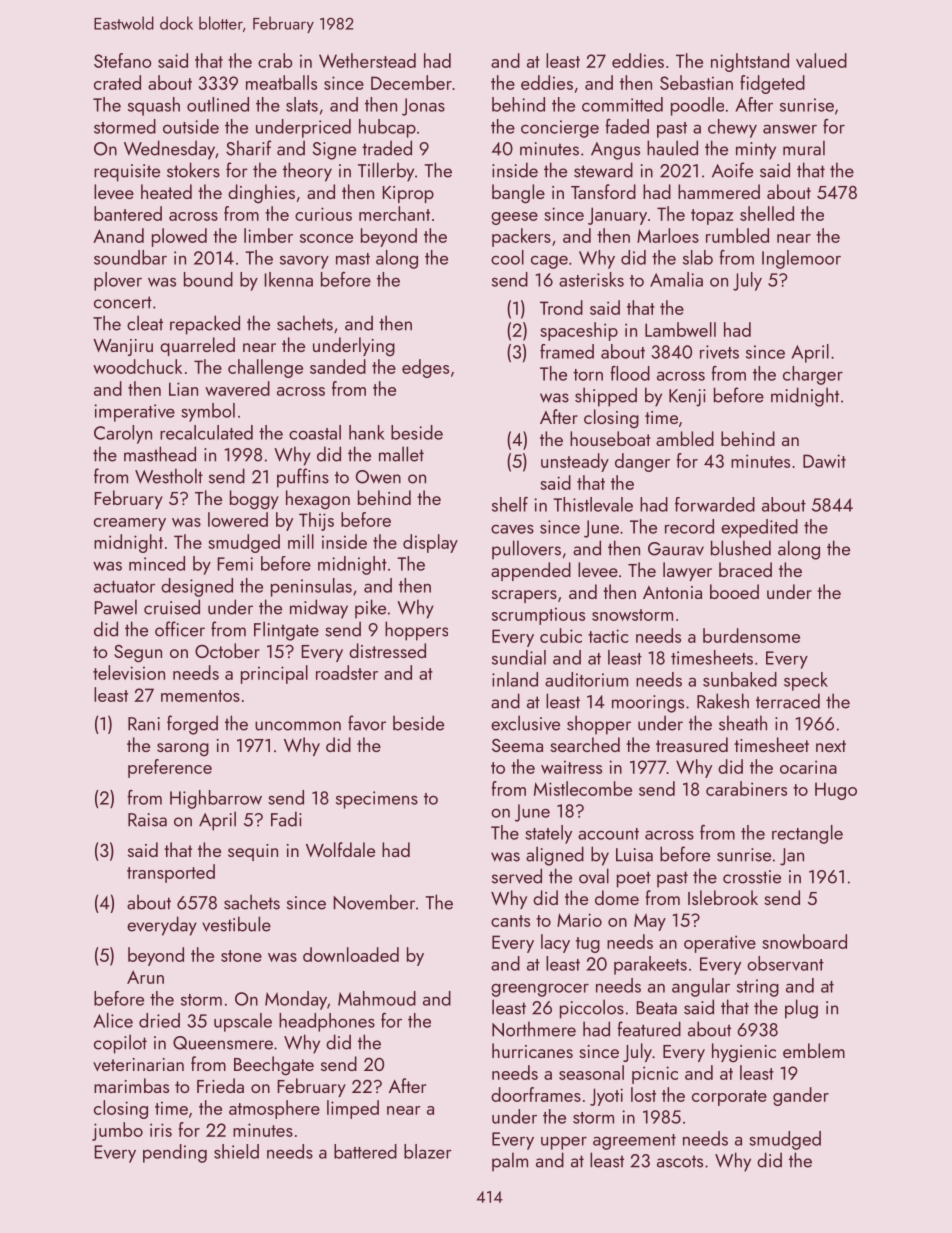 This page has width=952, height=1233. Describe the element at coordinates (365, 1151) in the page. I see `battered` at that location.
